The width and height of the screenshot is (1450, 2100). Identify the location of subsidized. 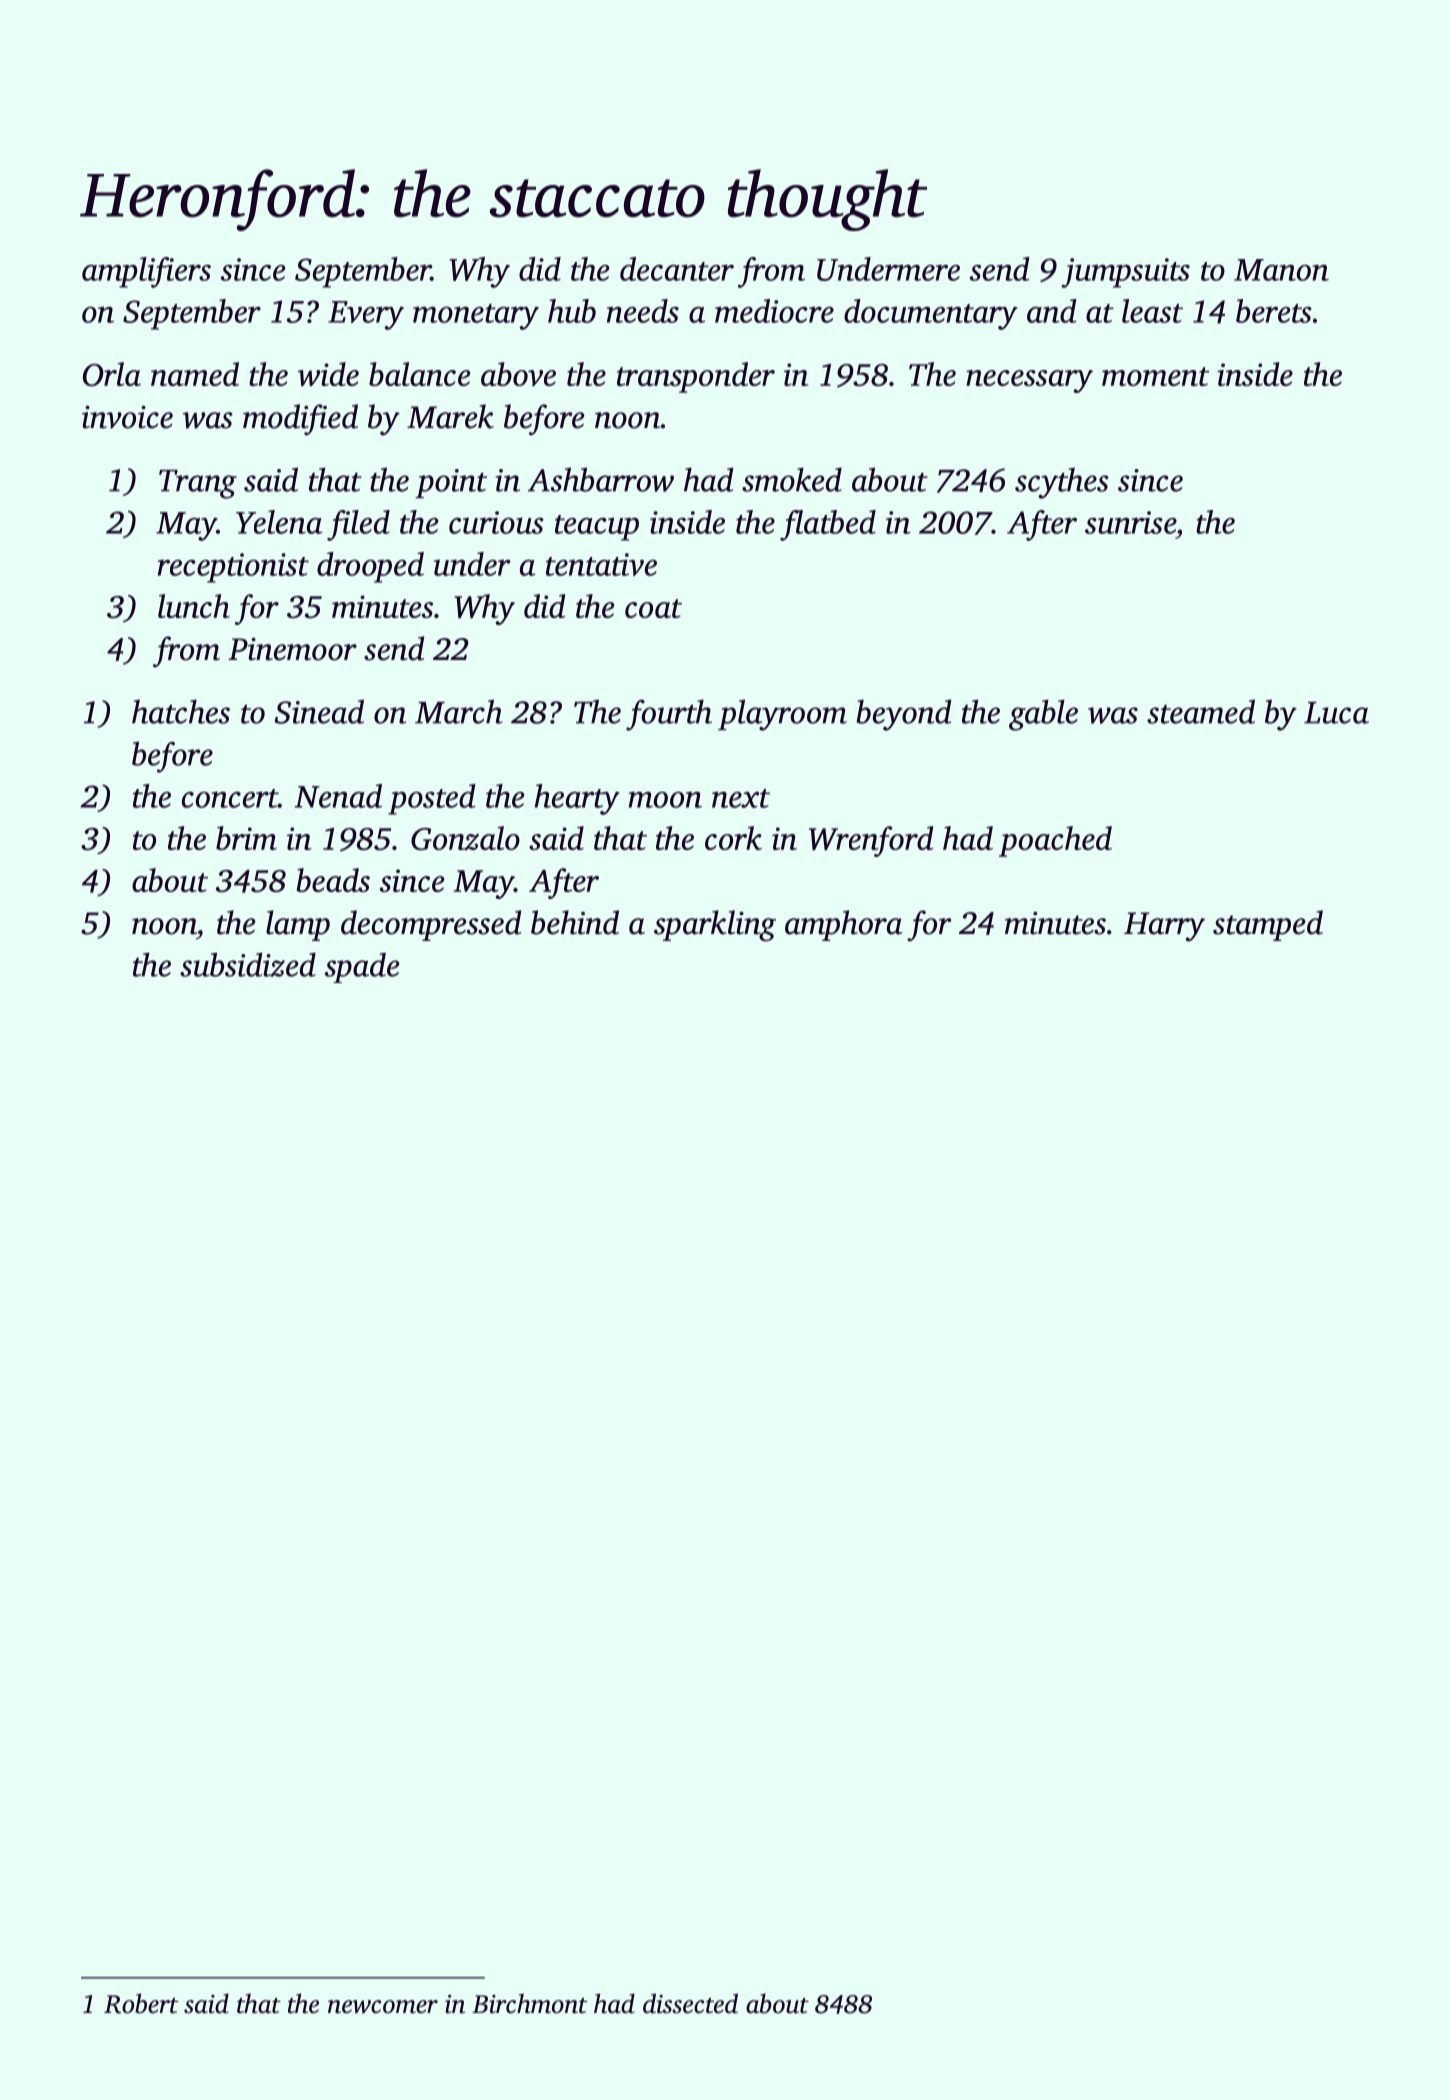
(248, 964).
